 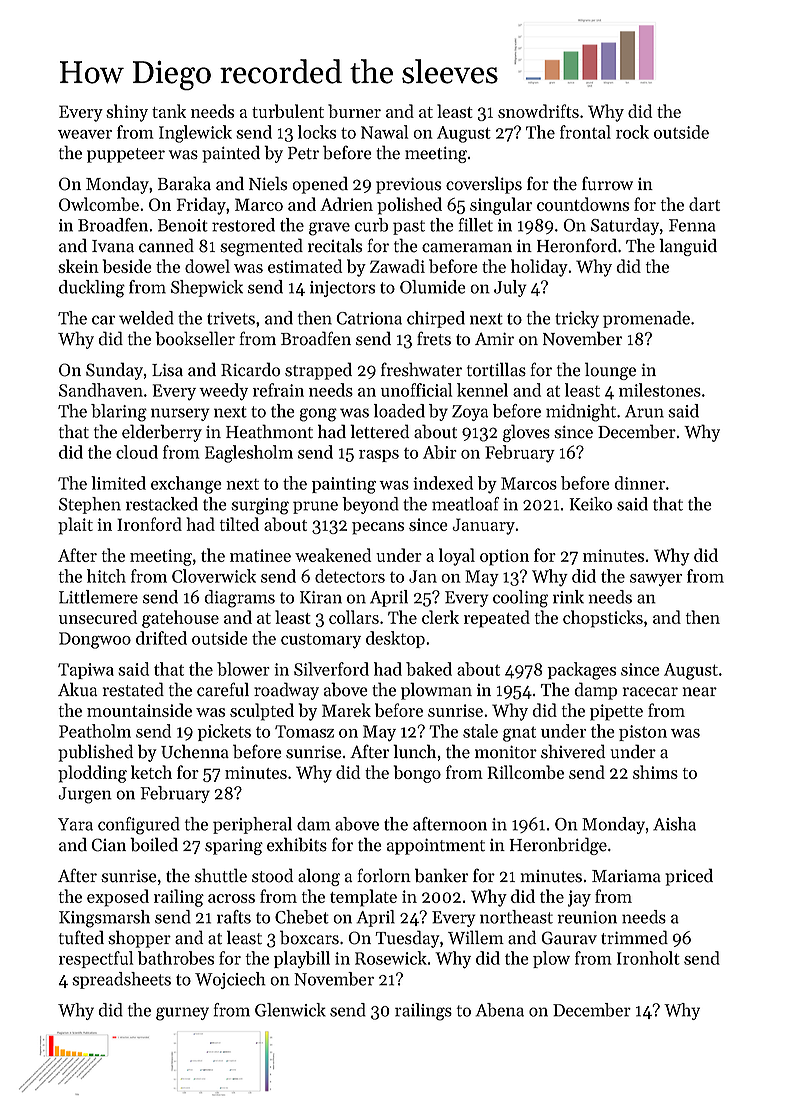 What do you see at coordinates (595, 691) in the page?
I see `damp` at bounding box center [595, 691].
